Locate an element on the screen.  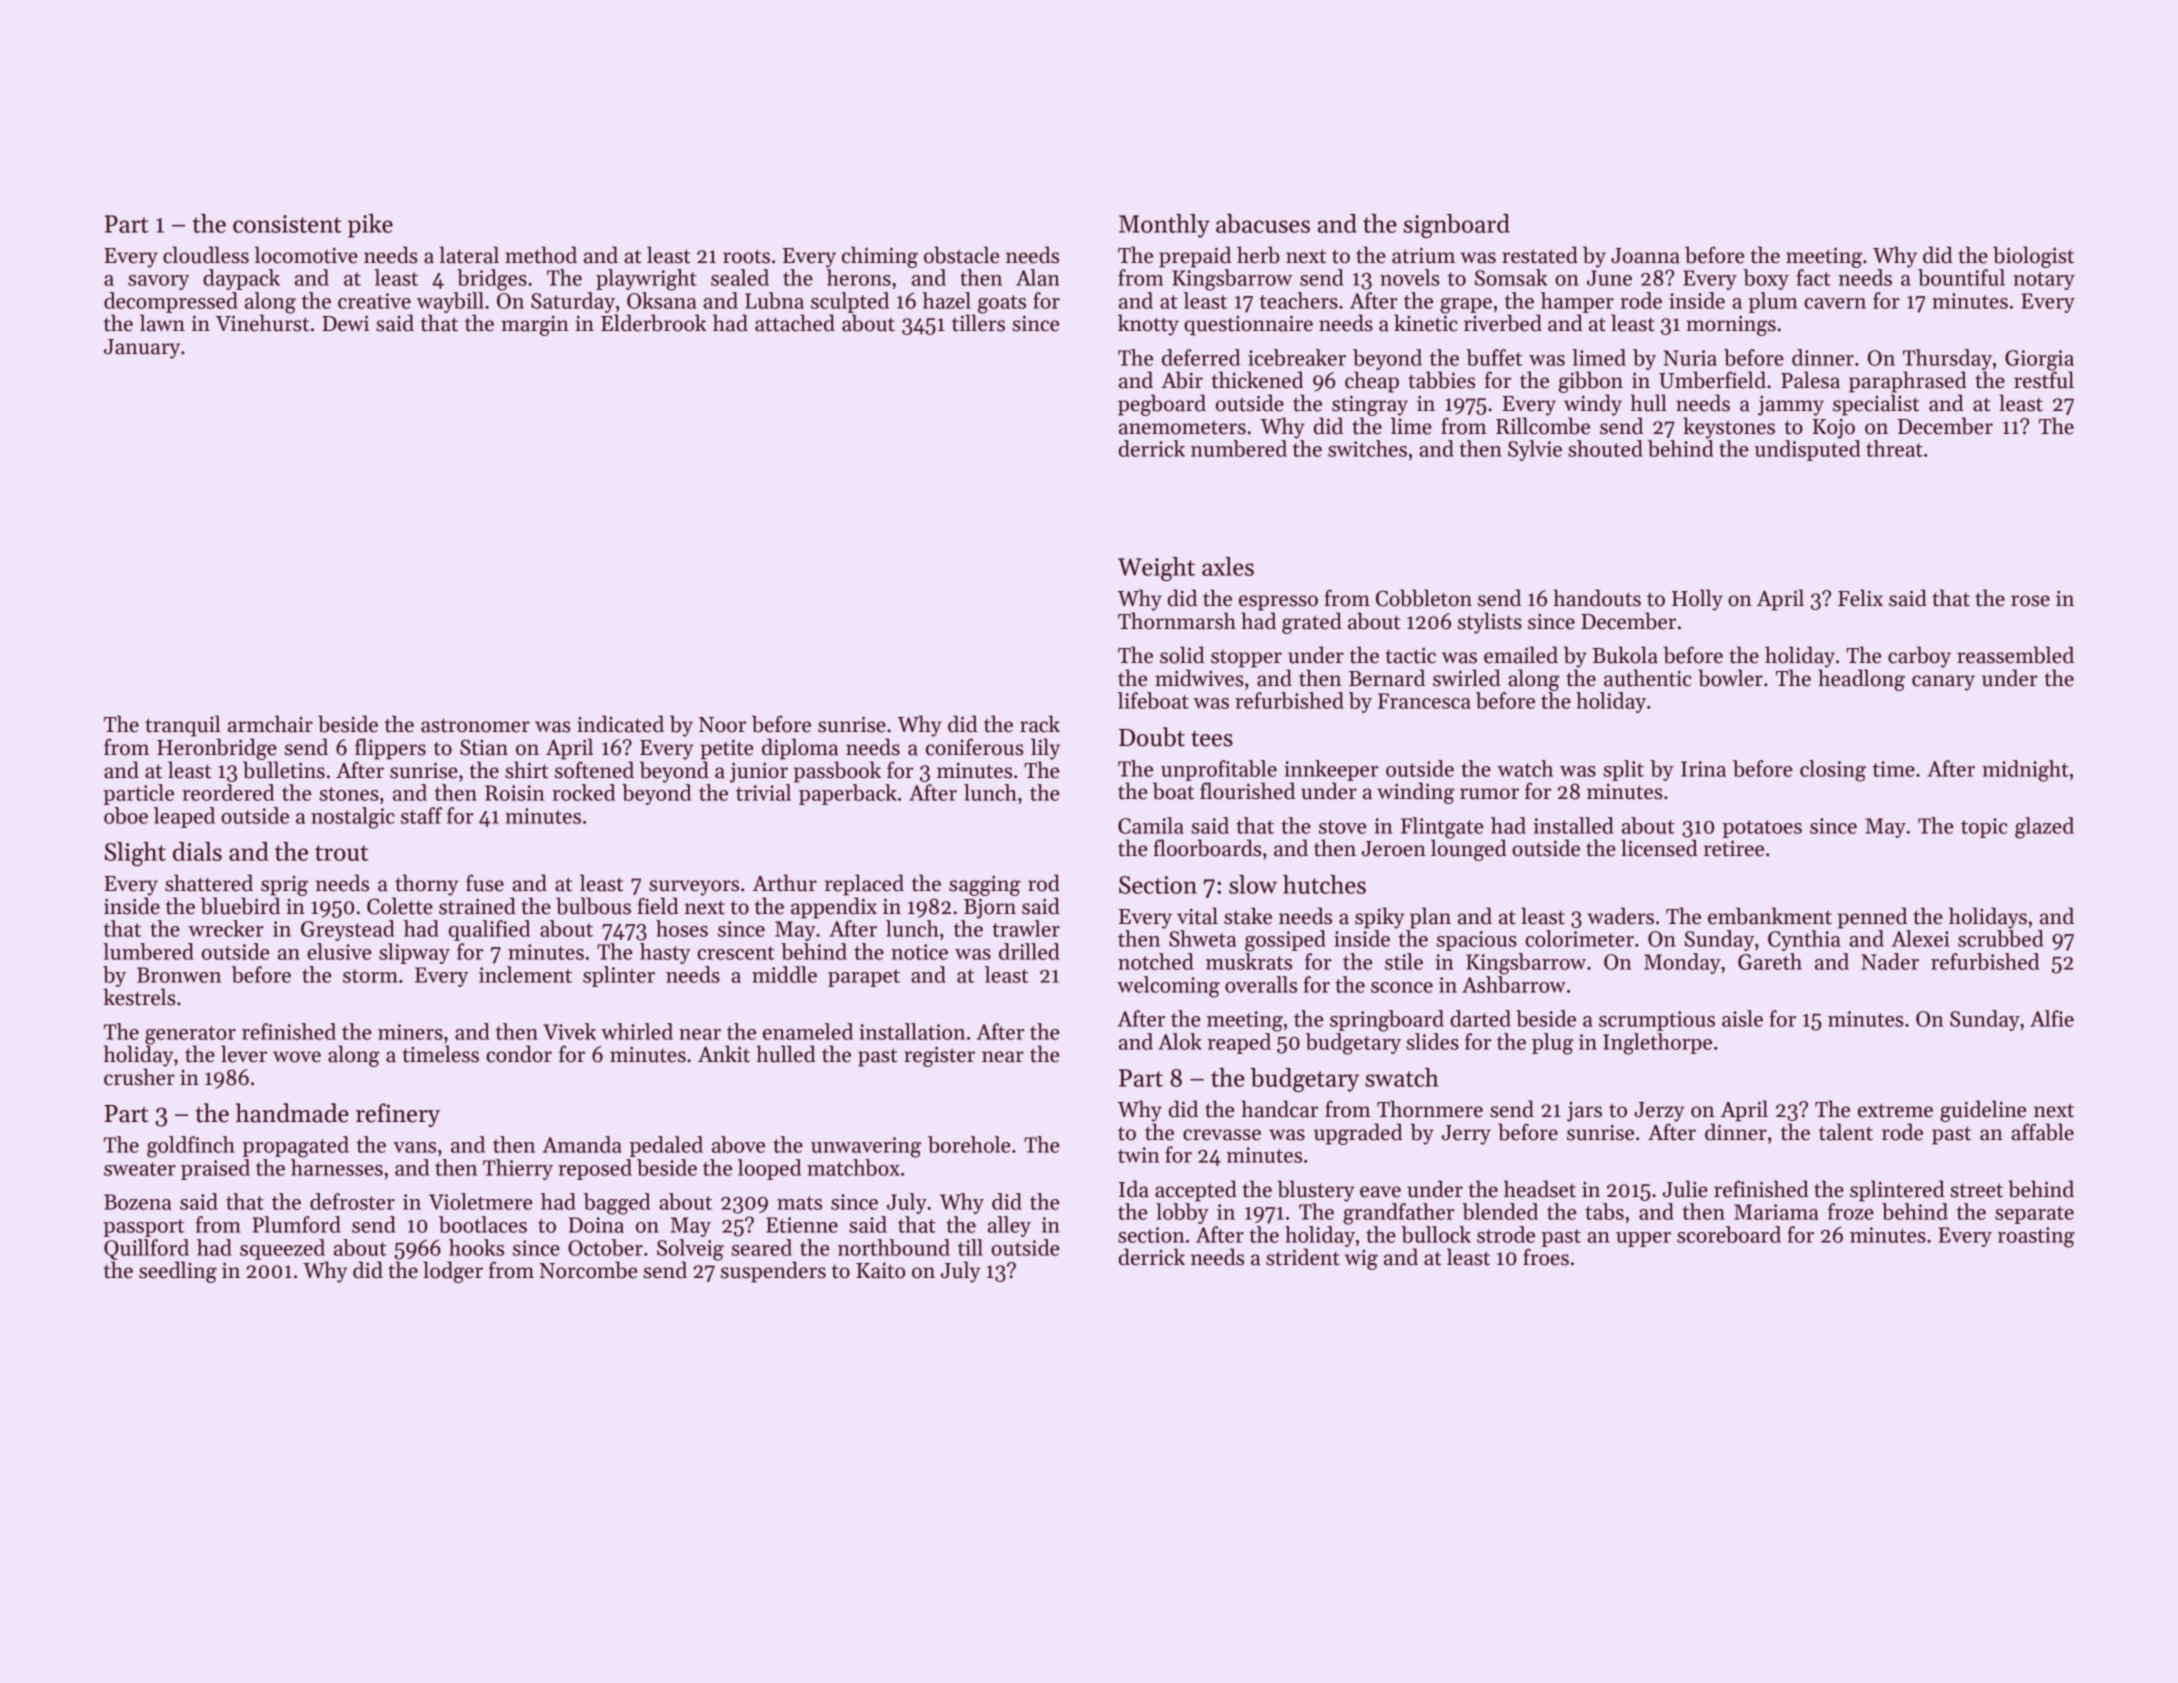
headlong is located at coordinates (1861, 680).
